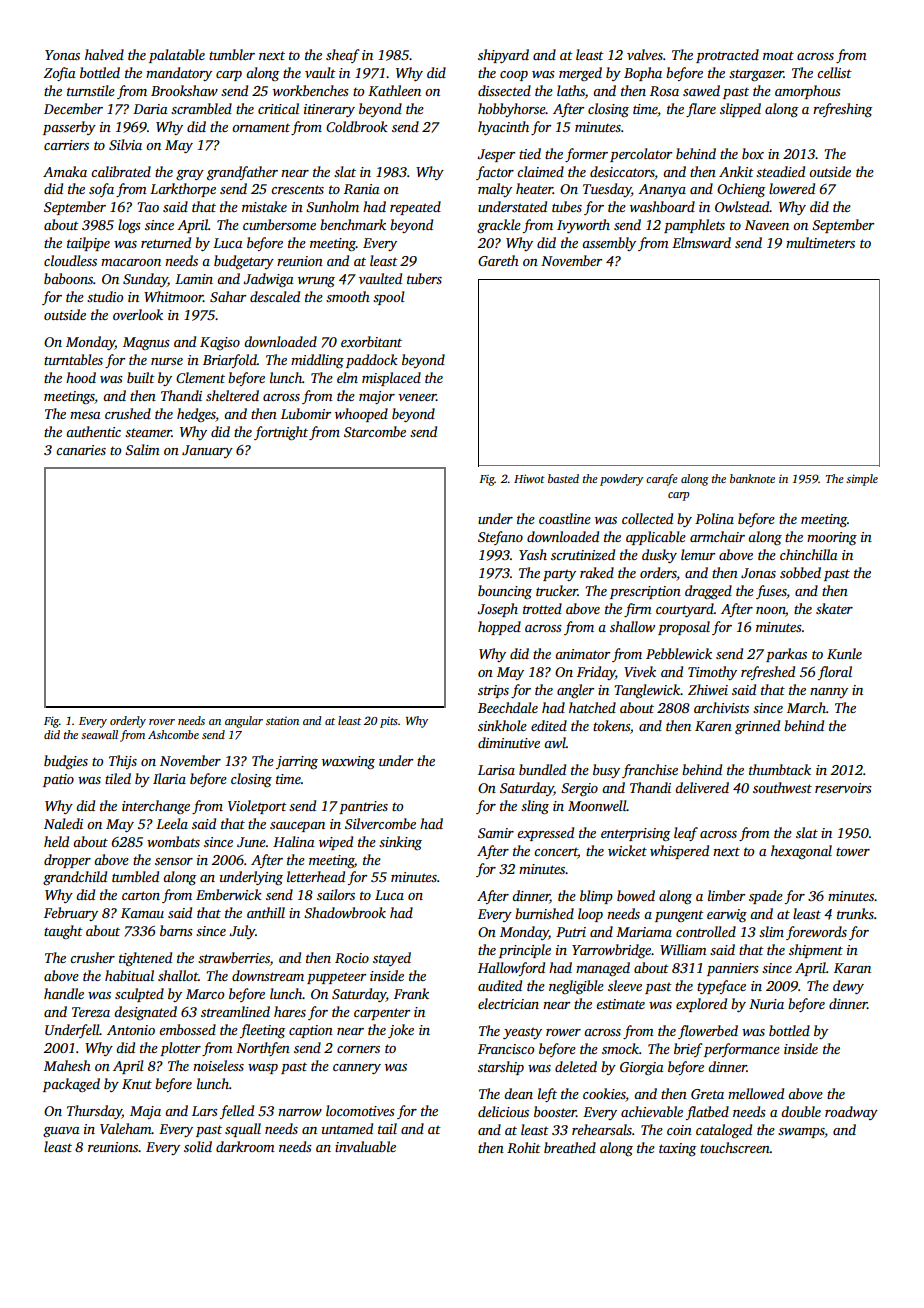  What do you see at coordinates (183, 190) in the page?
I see `Larkthorpe` at bounding box center [183, 190].
